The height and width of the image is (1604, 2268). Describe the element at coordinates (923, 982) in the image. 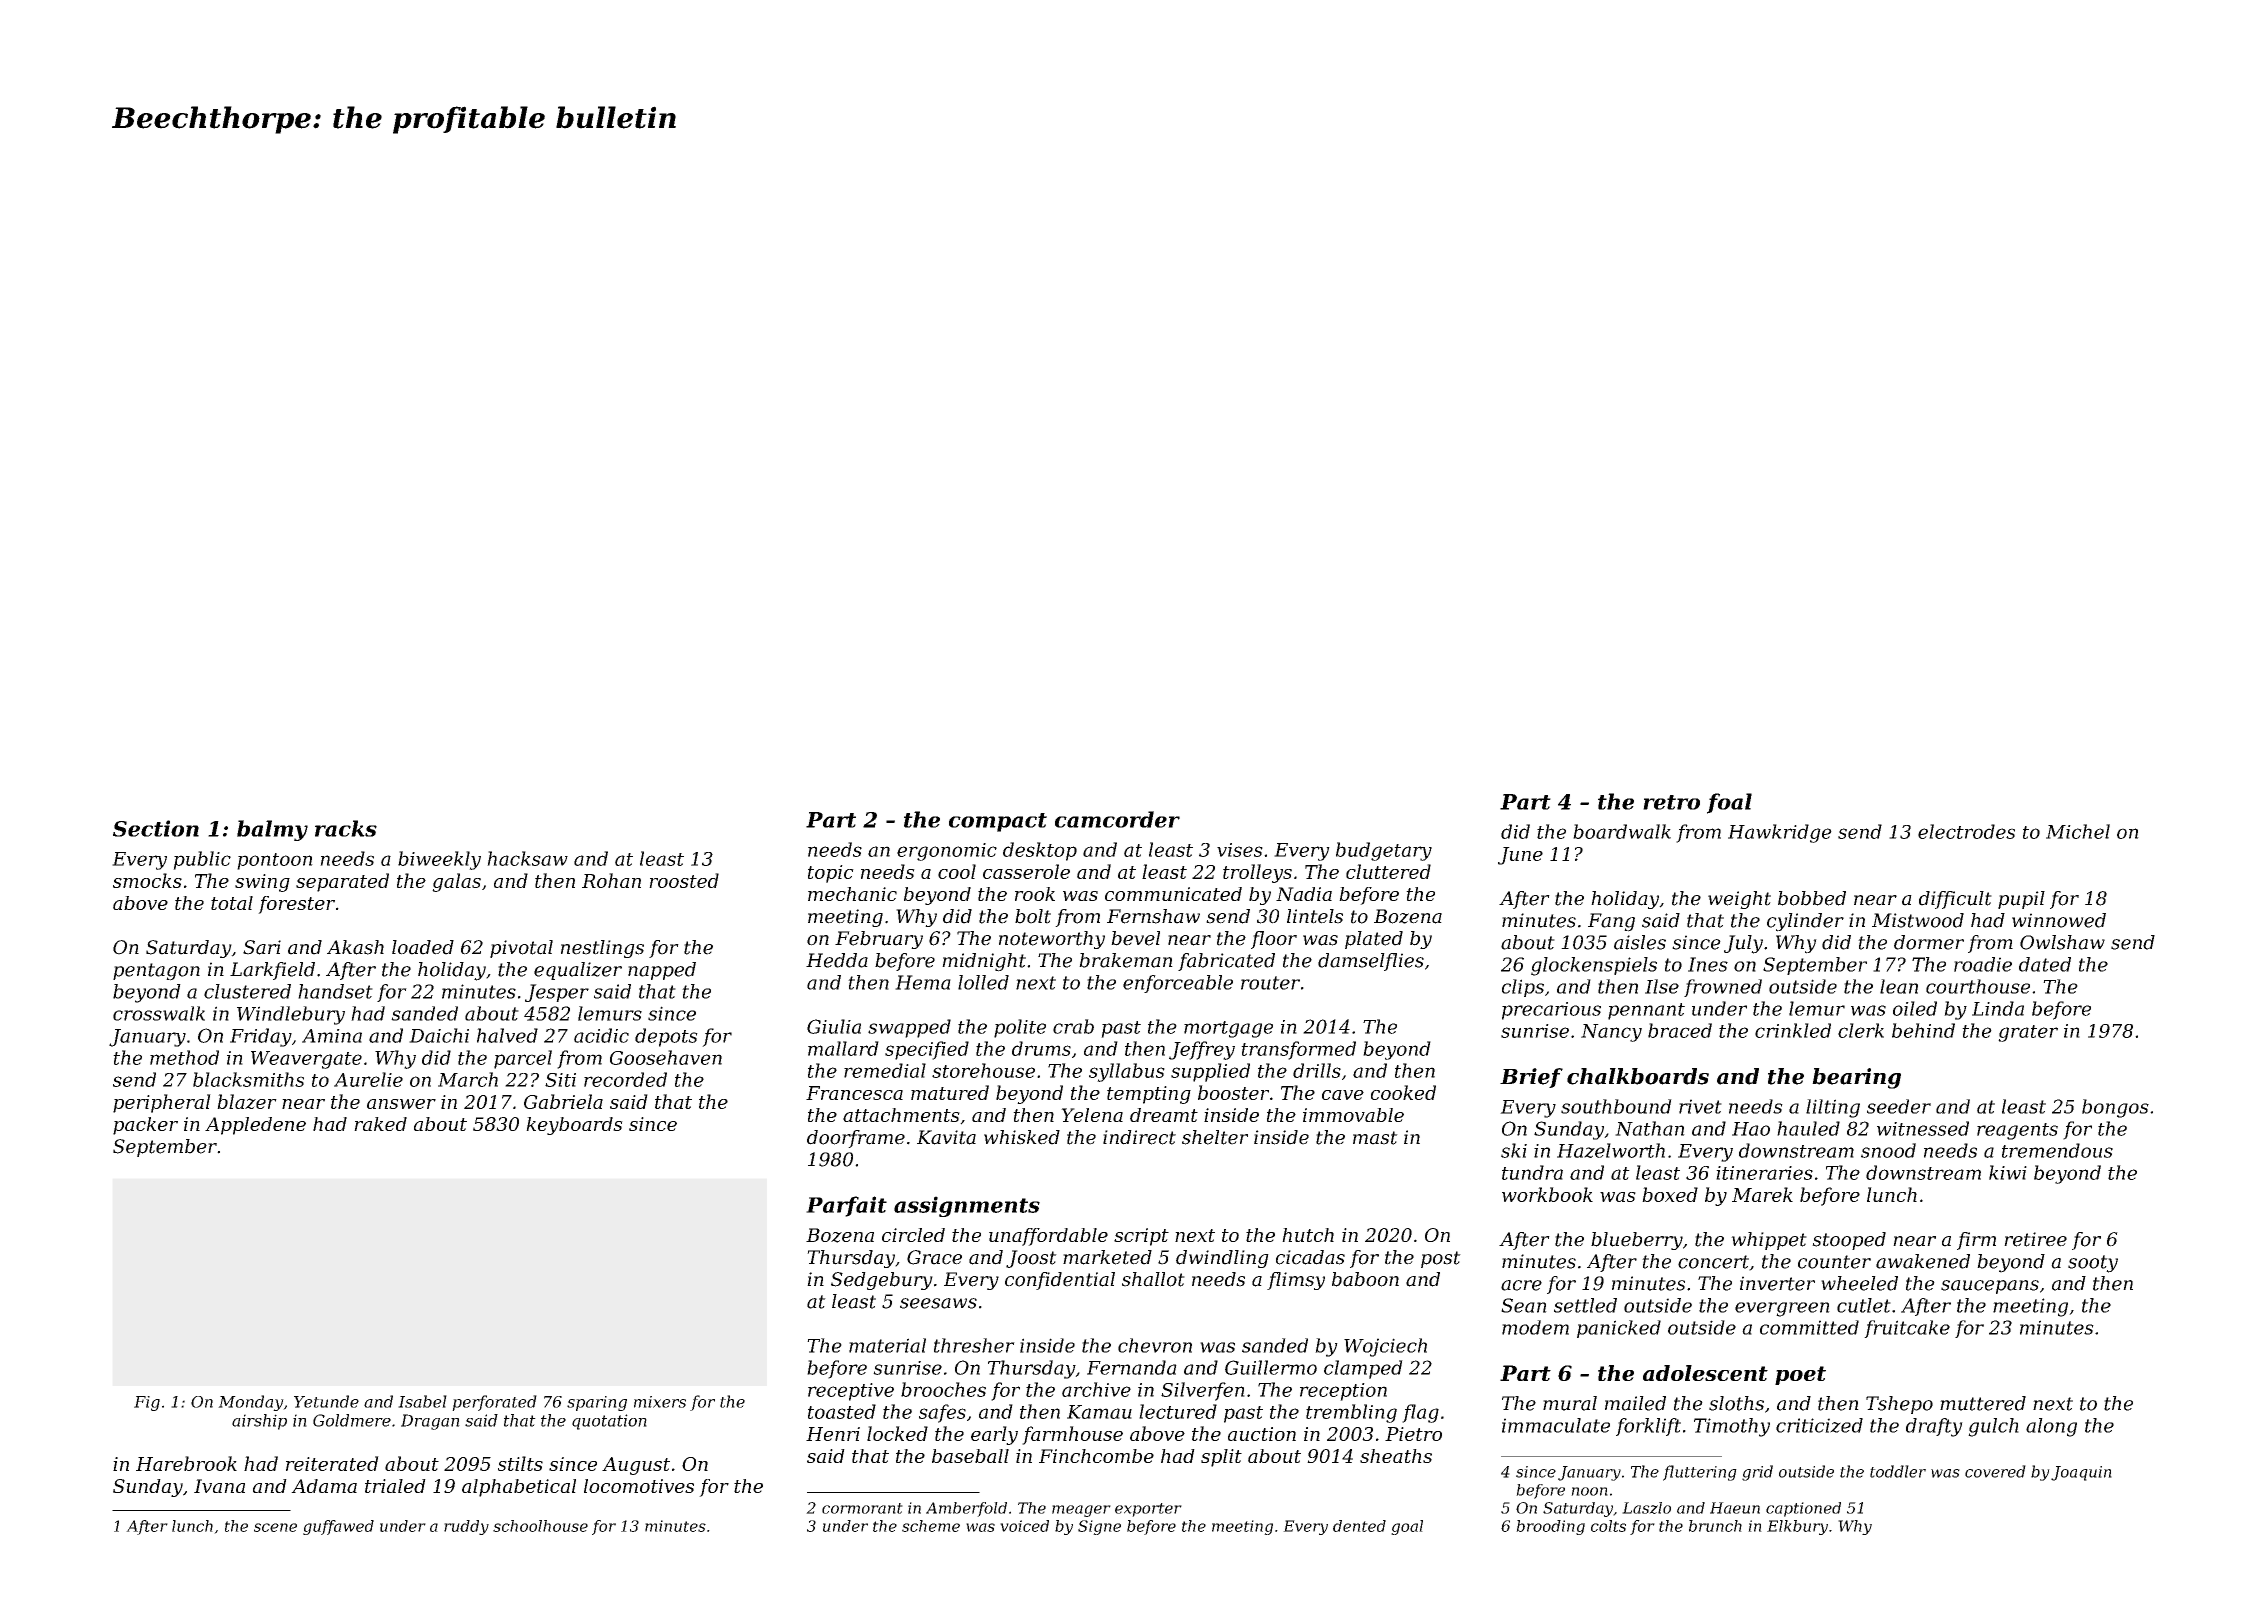

I see `Hema` at that location.
